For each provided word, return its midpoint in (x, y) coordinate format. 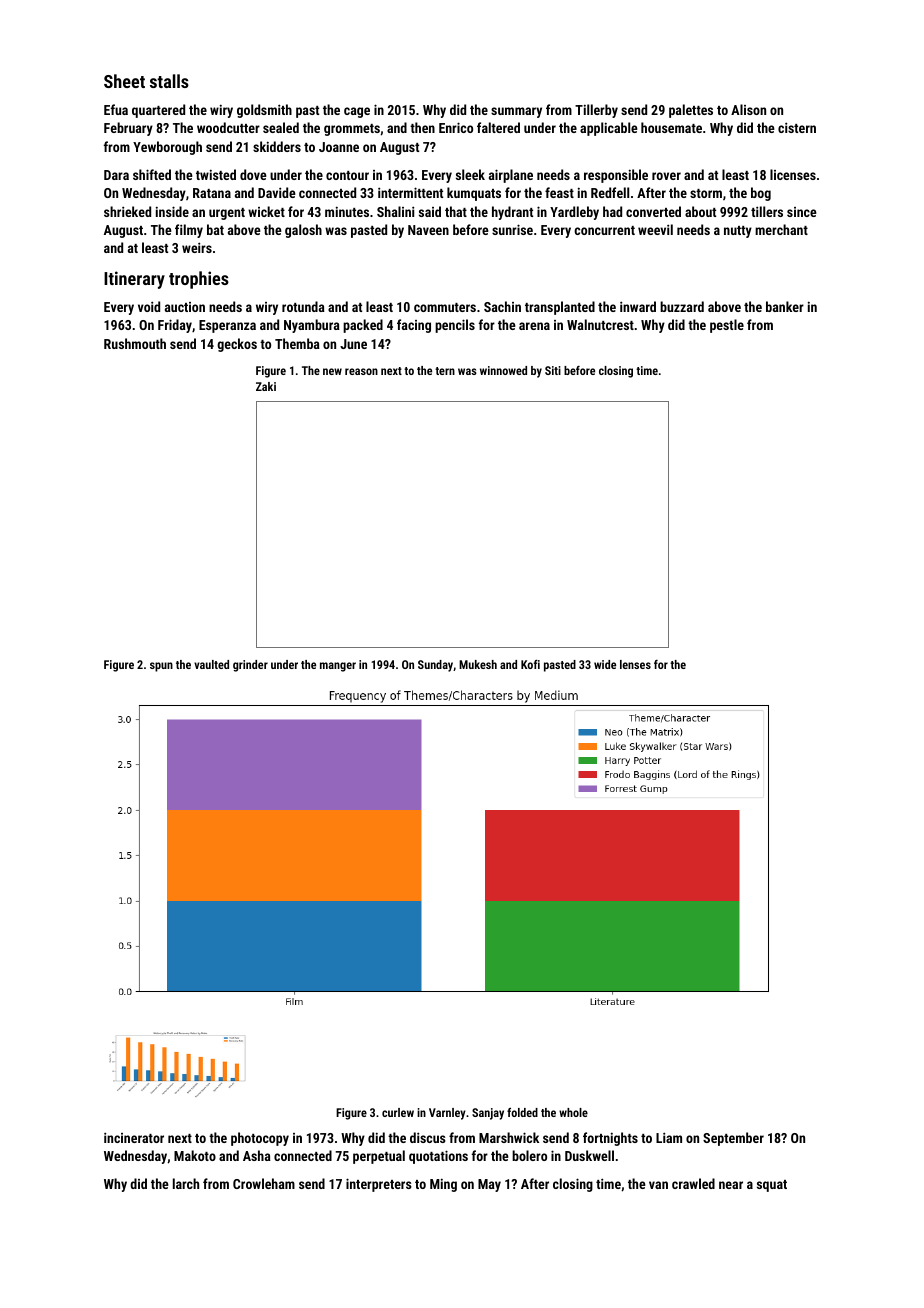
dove (253, 174)
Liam (669, 1137)
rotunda (303, 306)
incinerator (134, 1137)
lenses (635, 664)
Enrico (456, 127)
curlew (398, 1112)
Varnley (447, 1114)
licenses (793, 174)
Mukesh (478, 664)
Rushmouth (135, 343)
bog (761, 194)
